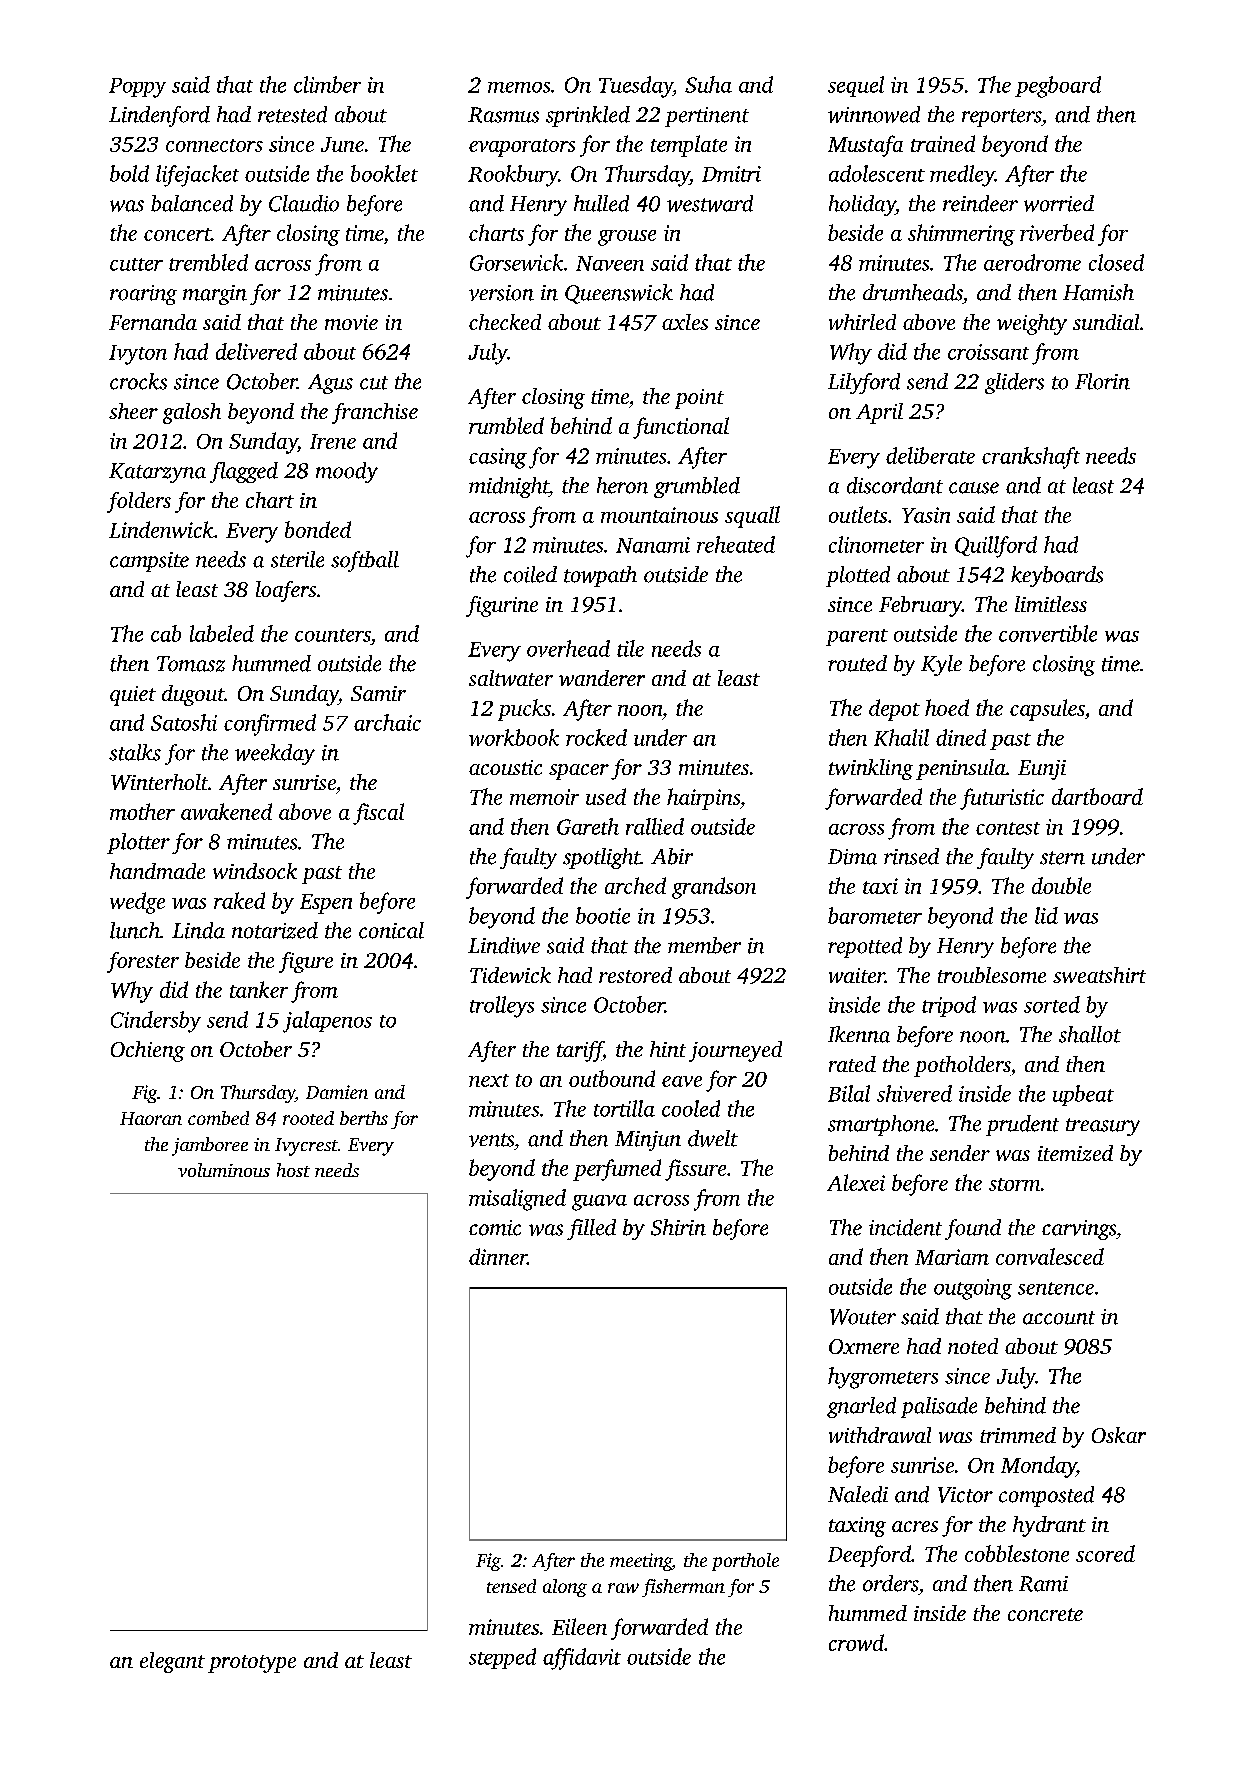 The width and height of the screenshot is (1256, 1776). What do you see at coordinates (965, 1495) in the screenshot?
I see `Victor` at bounding box center [965, 1495].
